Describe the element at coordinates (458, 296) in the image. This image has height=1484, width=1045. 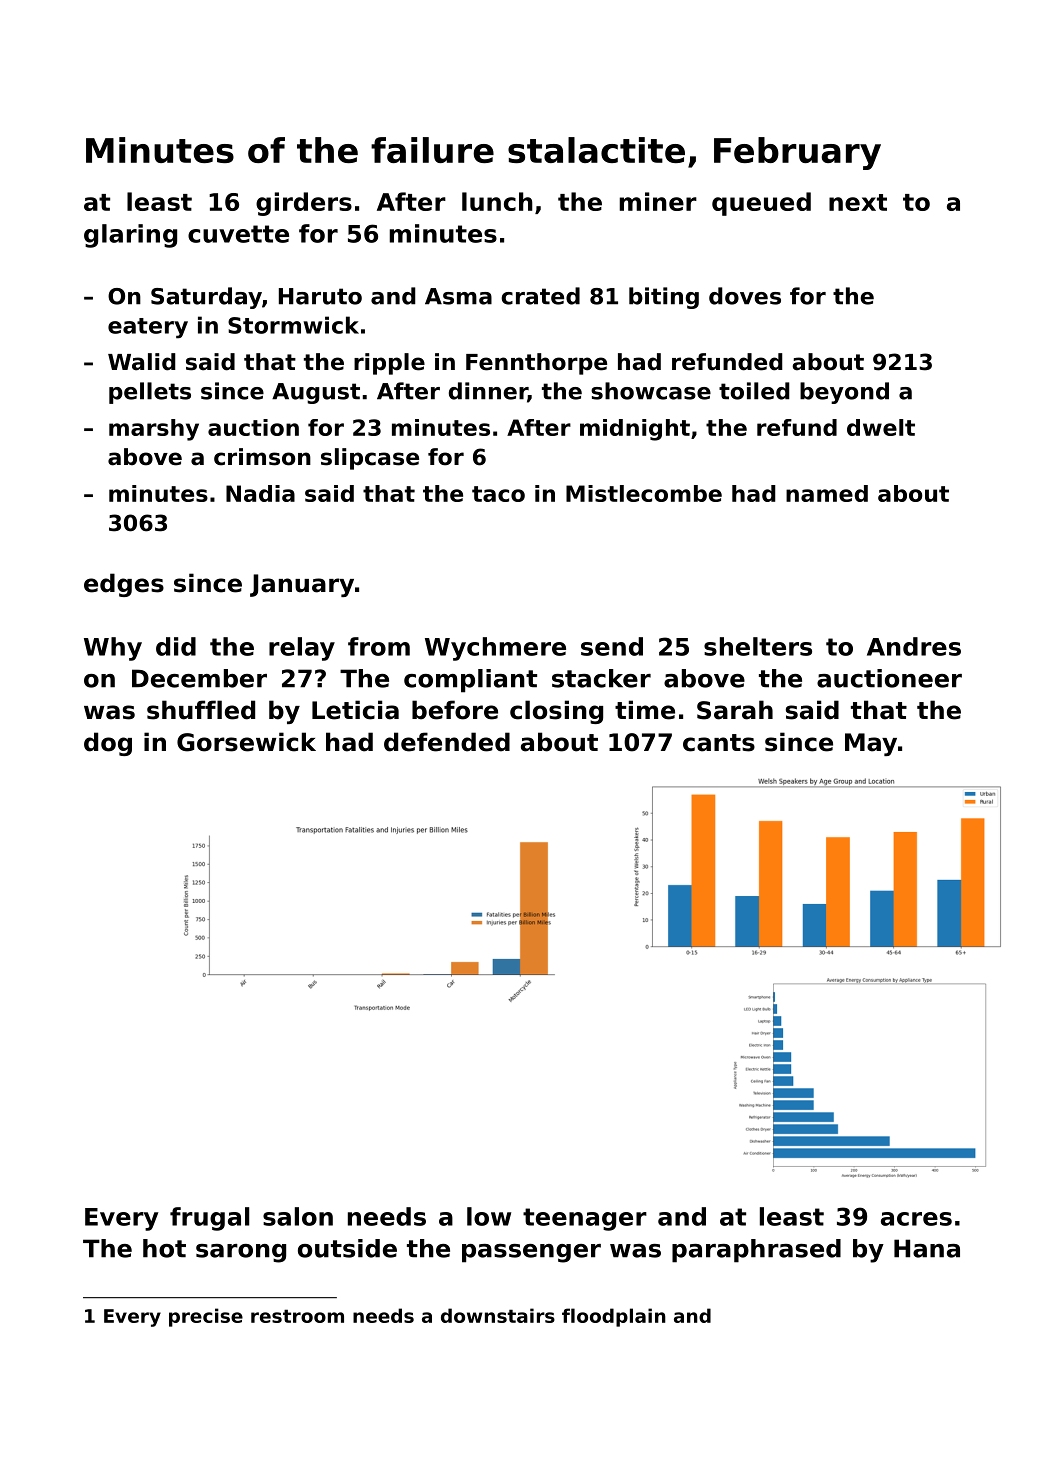
I see `Asma` at that location.
